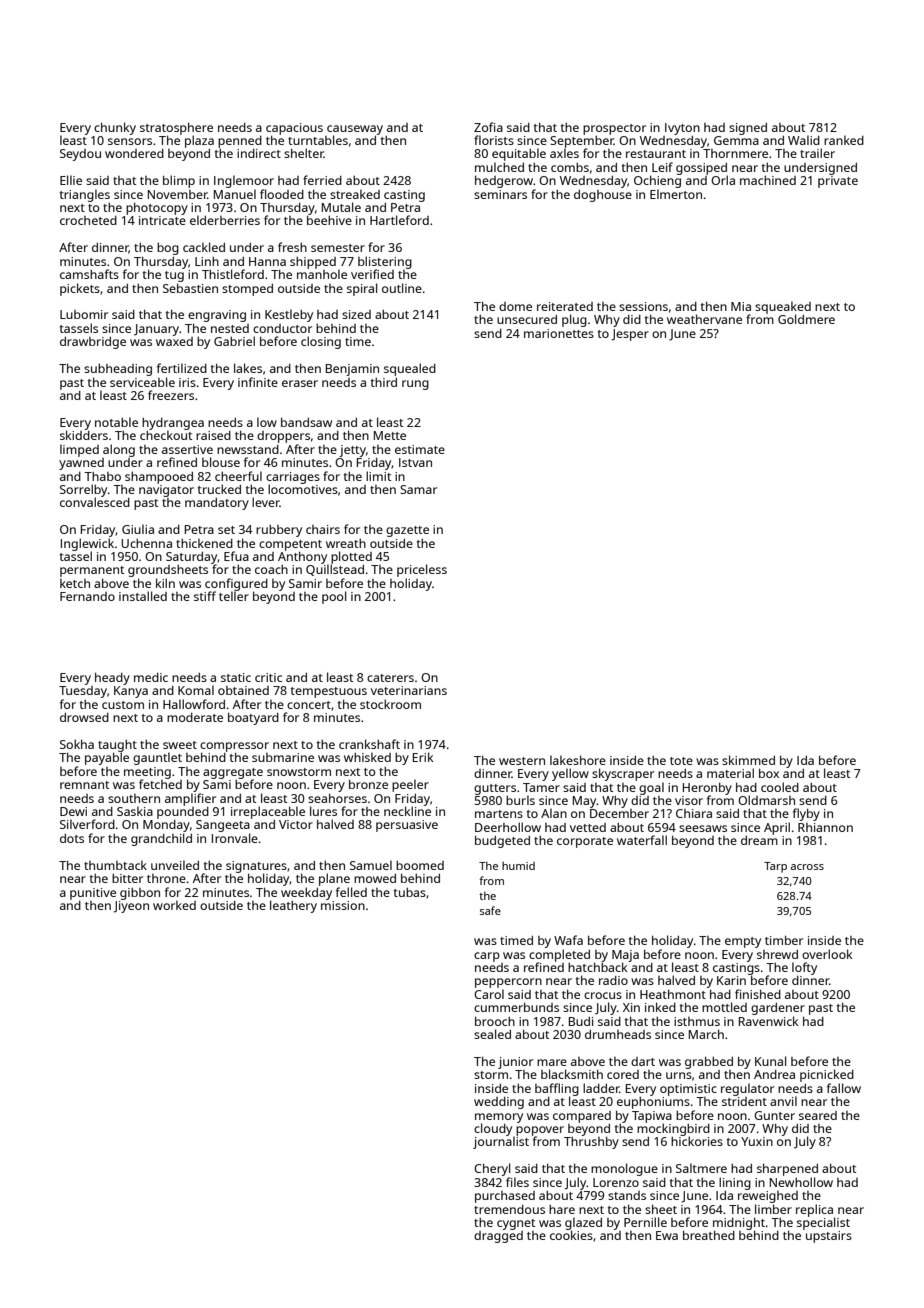  Describe the element at coordinates (494, 140) in the document. I see `florists` at that location.
